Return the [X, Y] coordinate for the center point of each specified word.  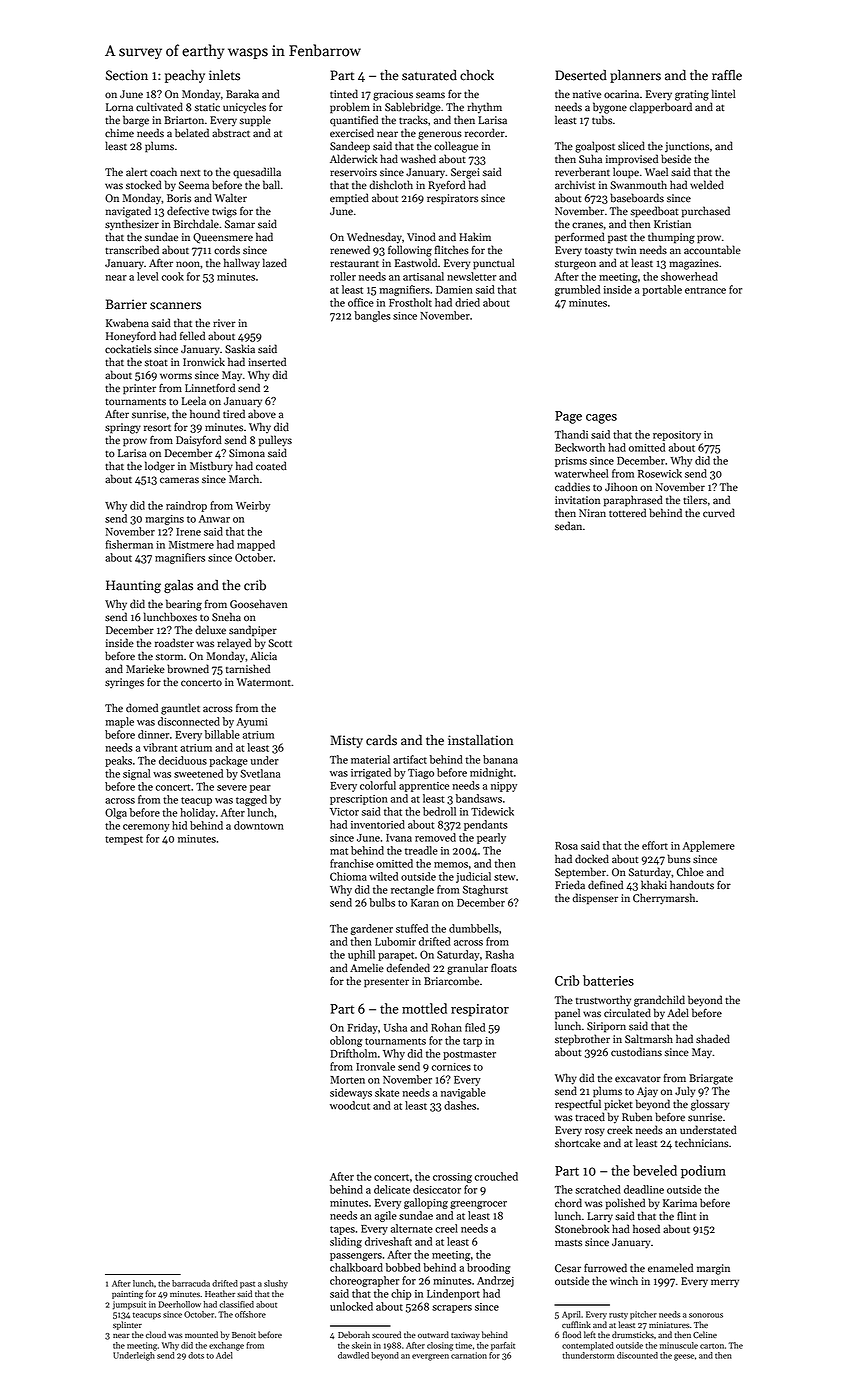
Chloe [690, 872]
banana [500, 759]
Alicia [263, 656]
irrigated [371, 773]
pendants [486, 825]
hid [179, 825]
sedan [568, 525]
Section [127, 75]
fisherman [129, 544]
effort [655, 845]
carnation [469, 1355]
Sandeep [350, 147]
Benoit [244, 1335]
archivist [575, 185]
